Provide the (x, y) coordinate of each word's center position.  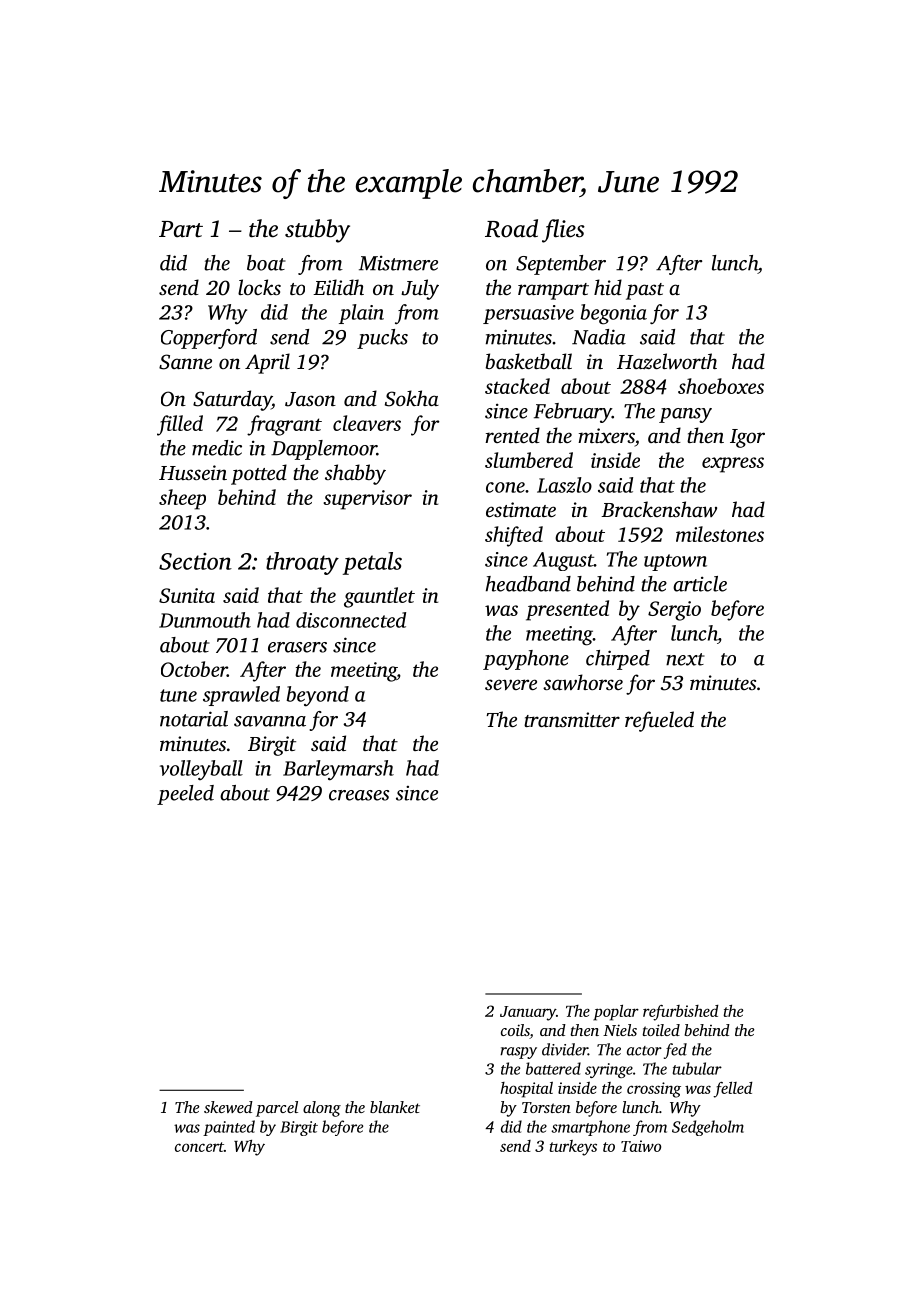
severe (511, 684)
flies (563, 231)
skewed (228, 1107)
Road (511, 228)
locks (259, 287)
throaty (302, 563)
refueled (659, 721)
